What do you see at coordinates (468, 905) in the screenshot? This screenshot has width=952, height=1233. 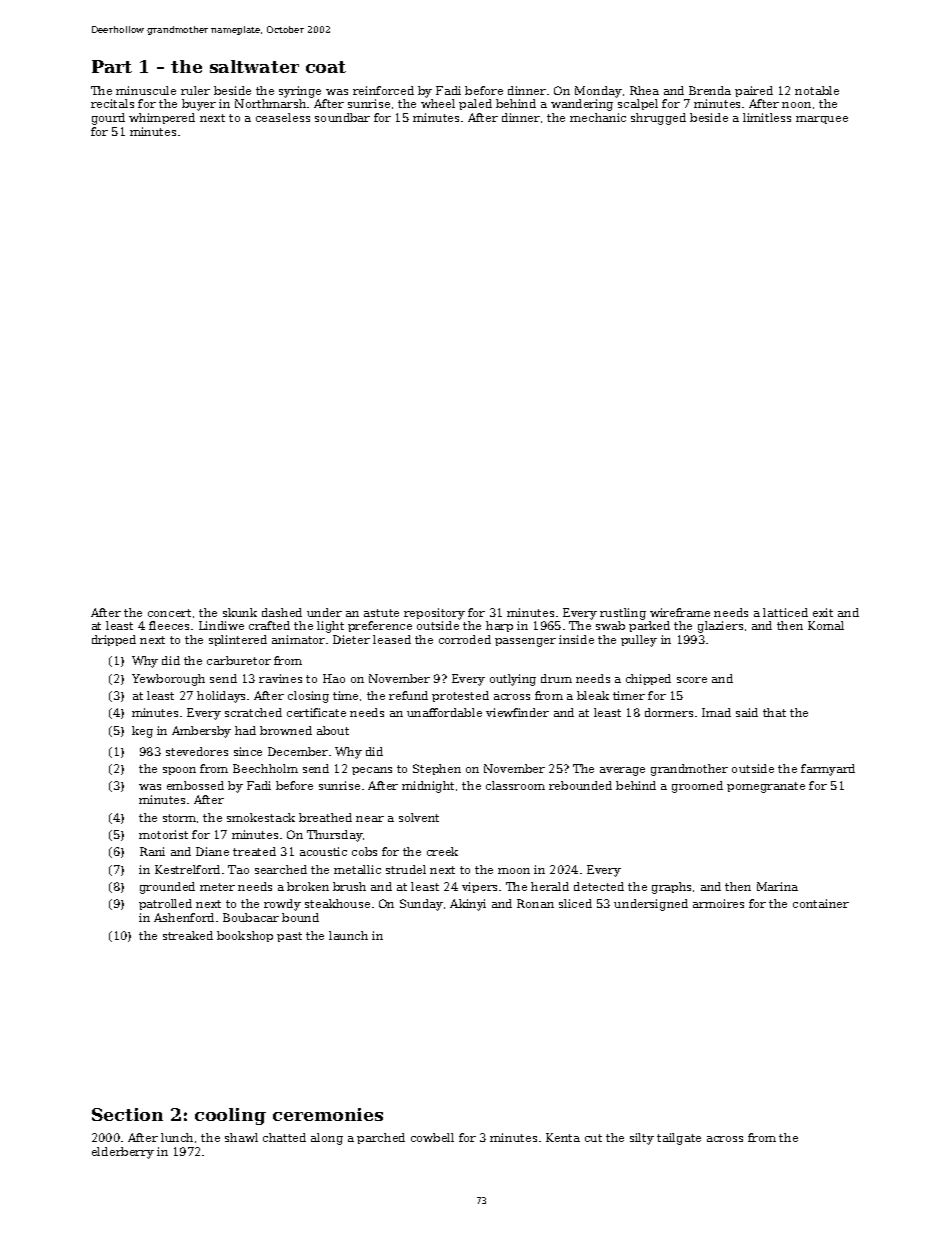 I see `Akinyi` at bounding box center [468, 905].
